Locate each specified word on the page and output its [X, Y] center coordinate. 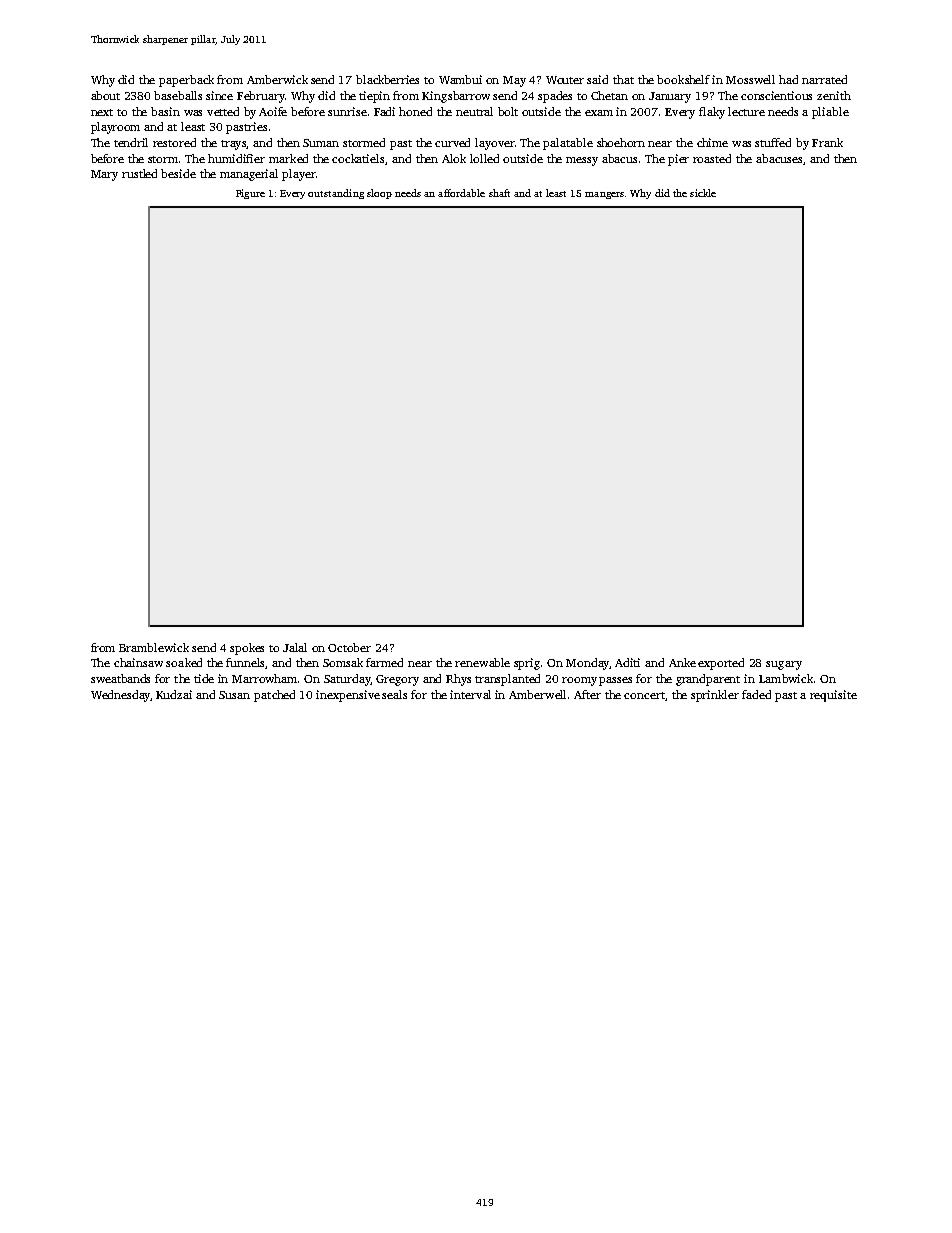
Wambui [460, 79]
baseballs [178, 95]
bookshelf [683, 79]
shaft [499, 193]
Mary [104, 175]
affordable [461, 193]
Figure [250, 194]
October [349, 647]
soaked [184, 662]
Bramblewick [154, 647]
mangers [604, 195]
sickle [703, 193]
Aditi [627, 662]
